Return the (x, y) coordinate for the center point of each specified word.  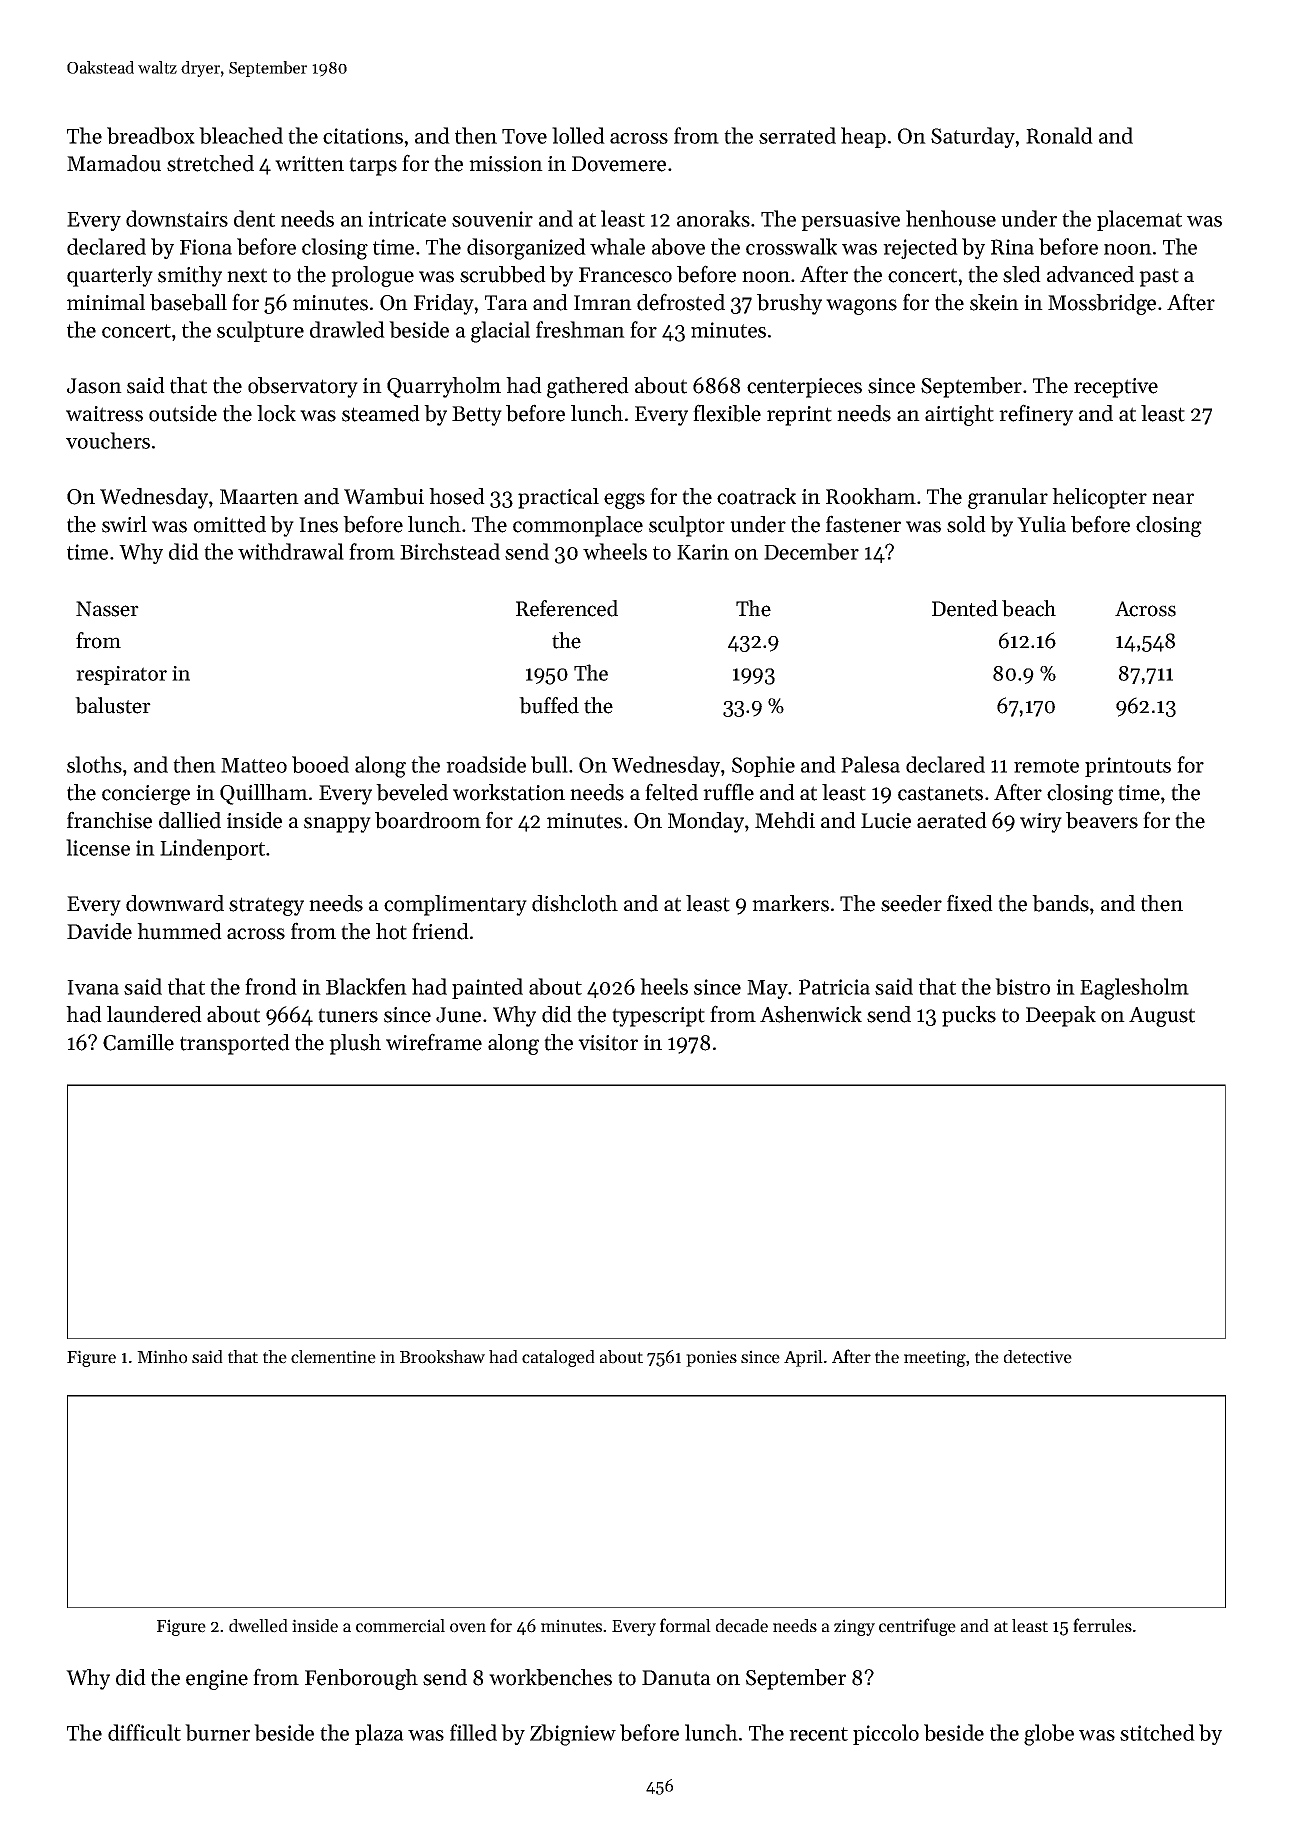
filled (473, 1732)
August (1162, 1017)
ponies (711, 1358)
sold (966, 524)
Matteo (254, 765)
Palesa (870, 764)
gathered (588, 387)
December (811, 551)
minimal (106, 302)
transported (235, 1044)
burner (217, 1732)
